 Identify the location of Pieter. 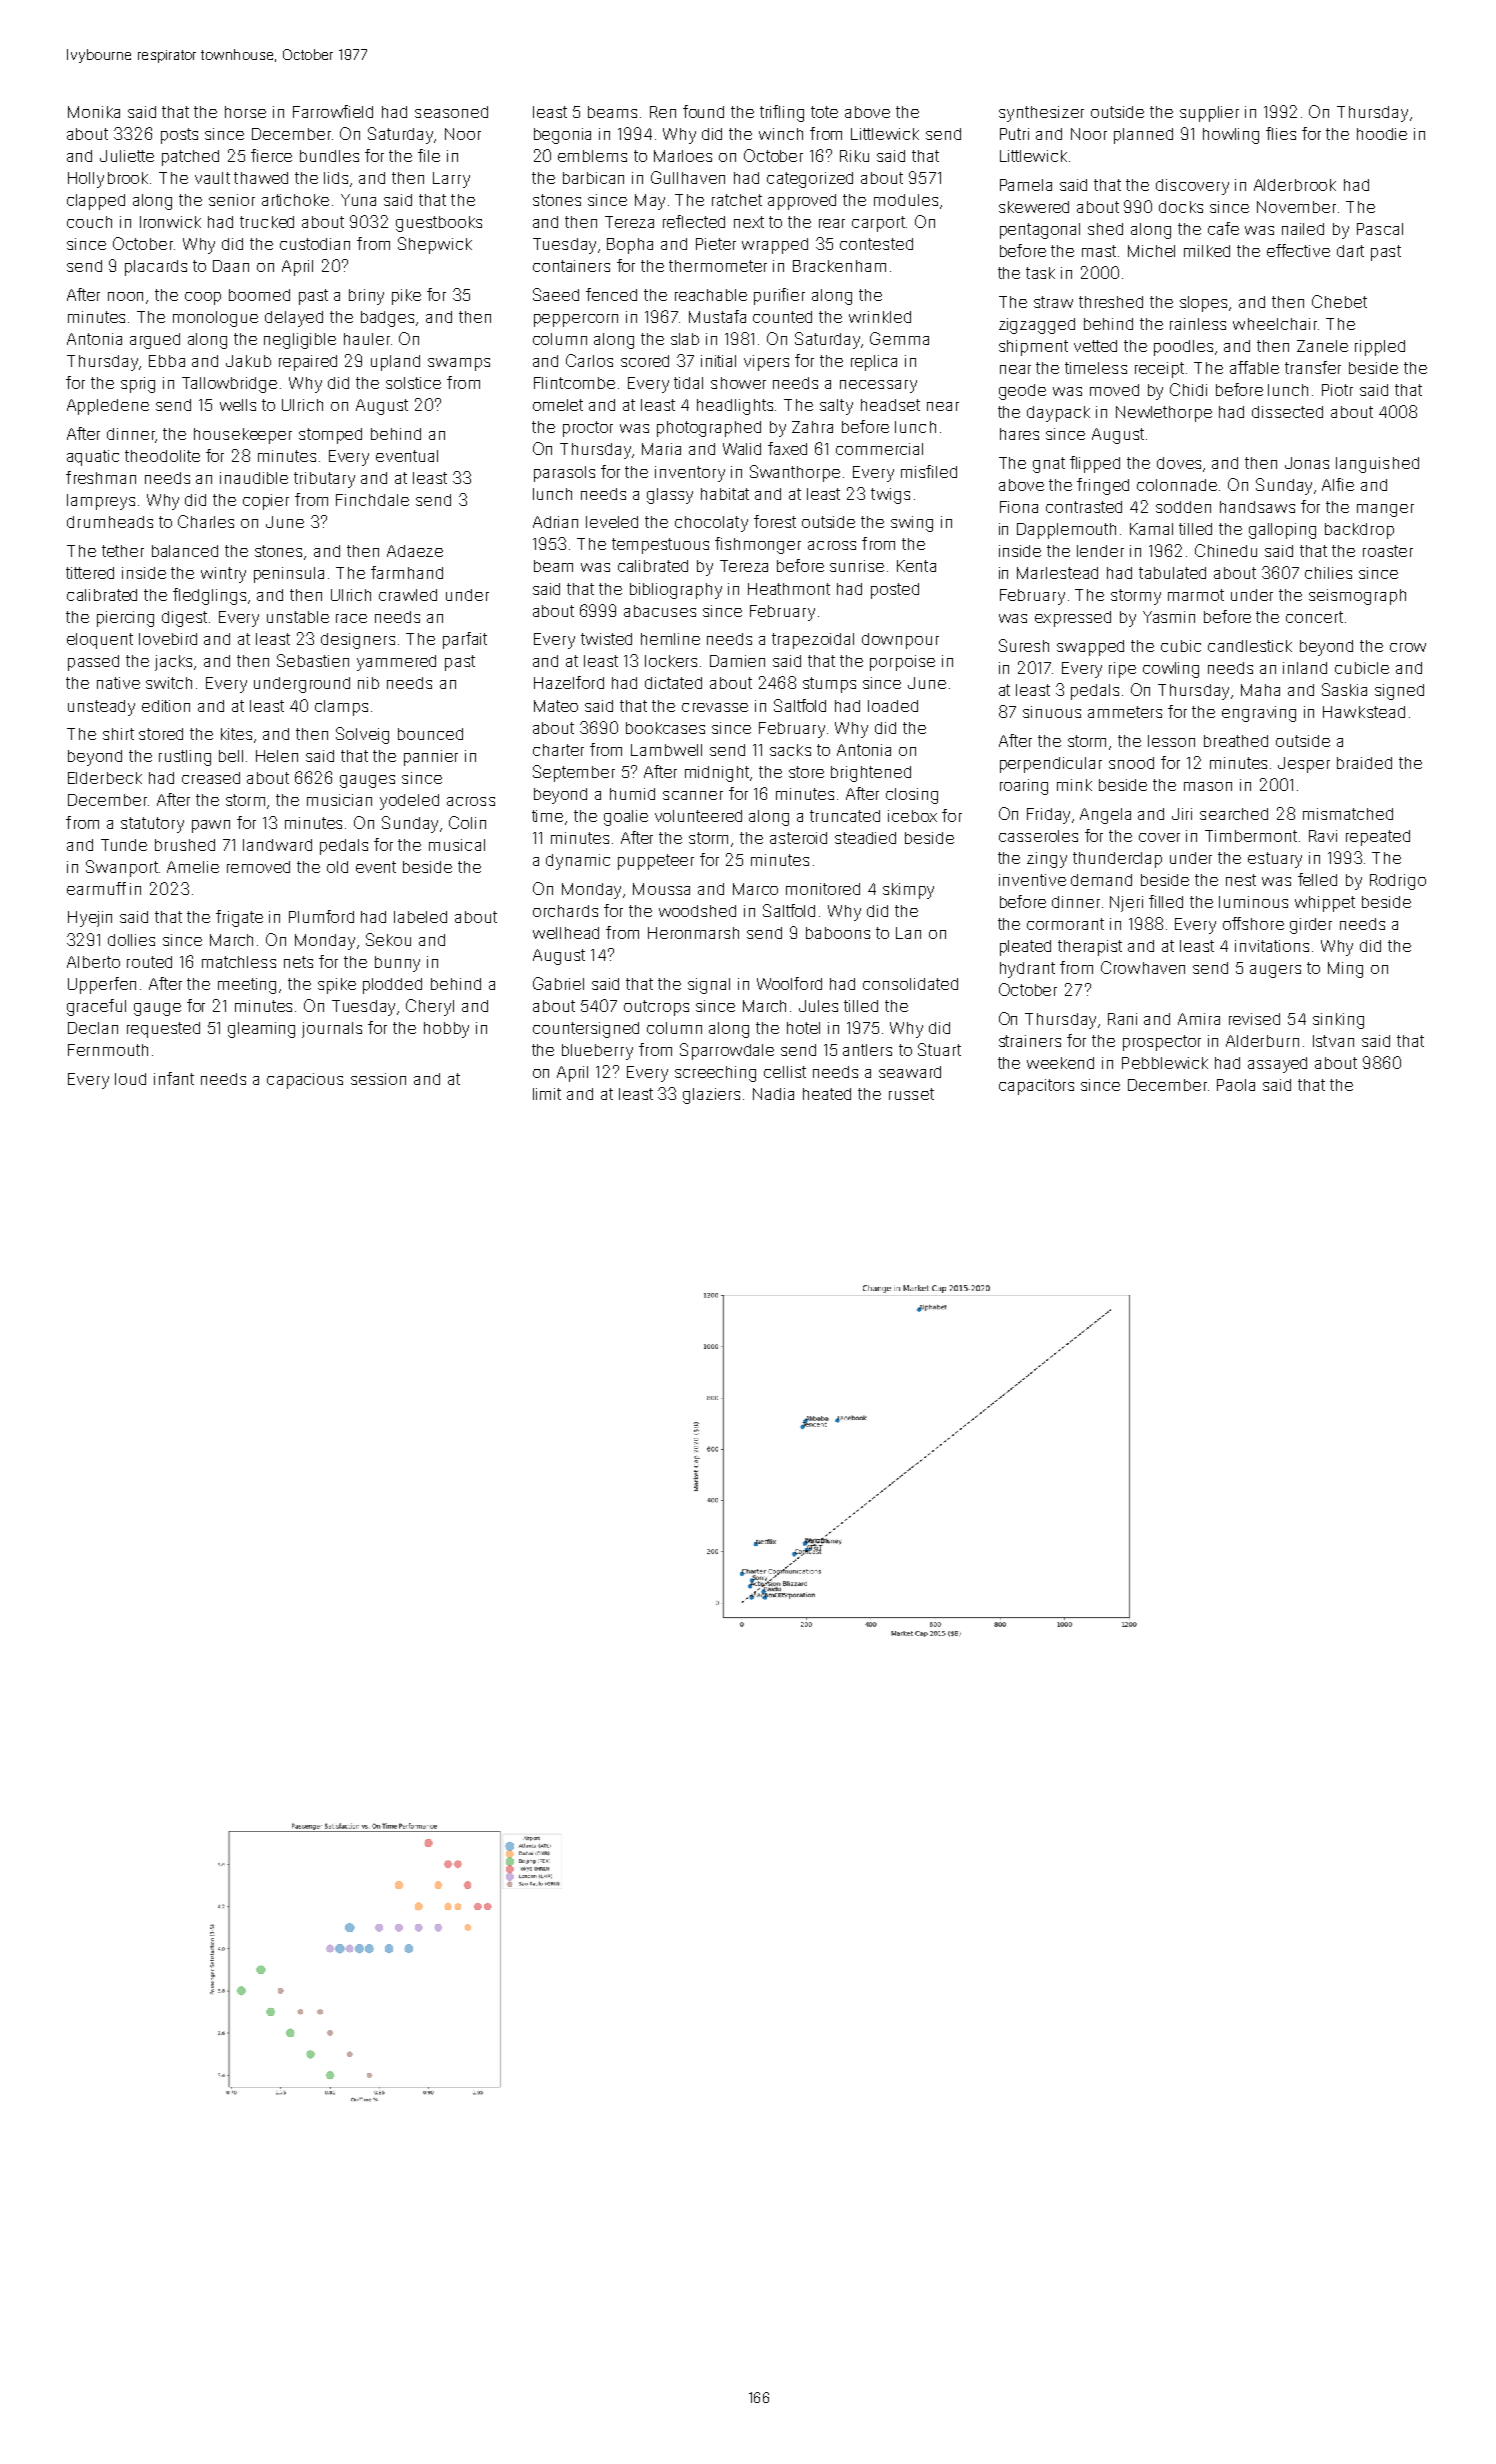
(716, 244).
